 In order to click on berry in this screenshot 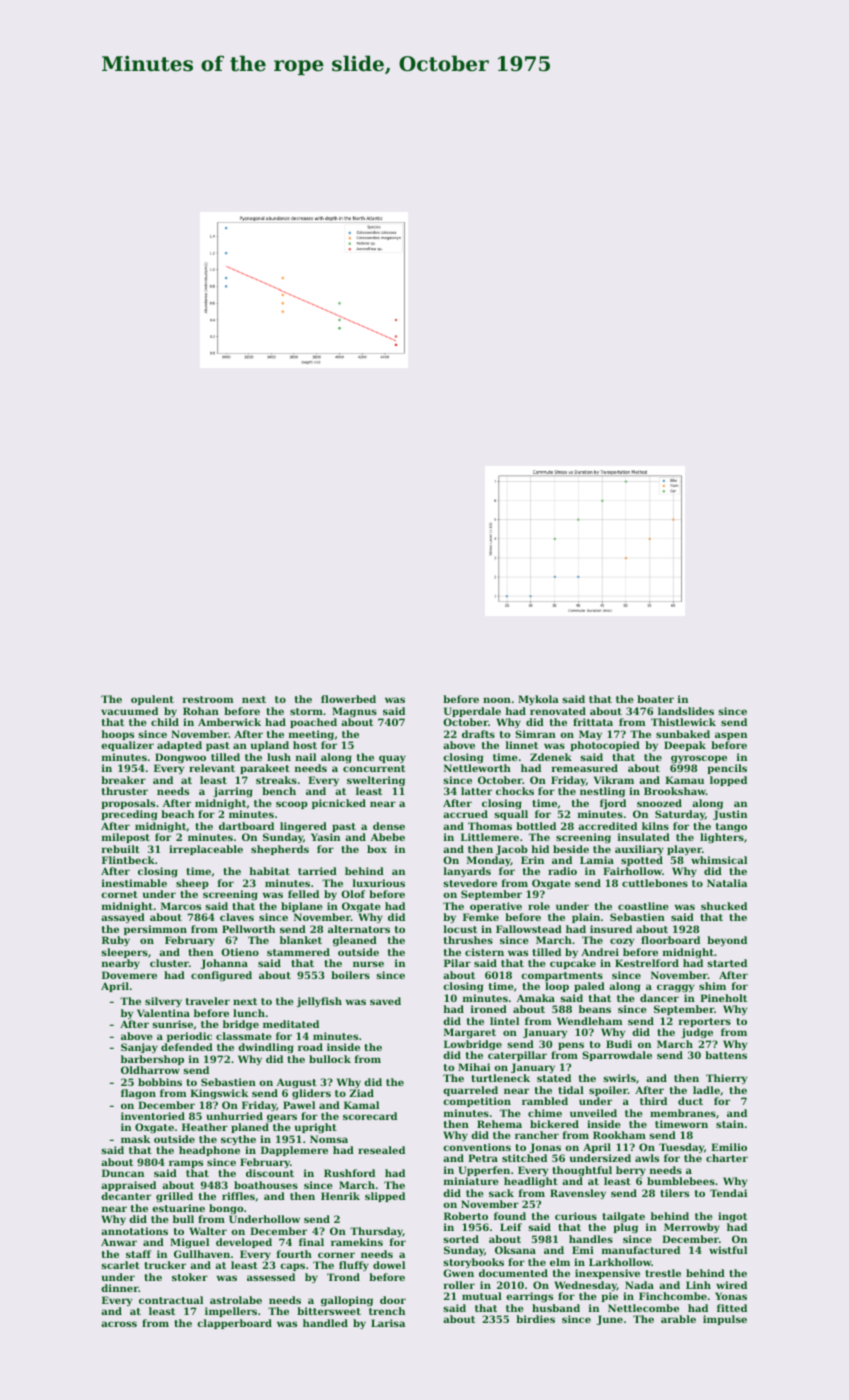, I will do `click(631, 1171)`.
